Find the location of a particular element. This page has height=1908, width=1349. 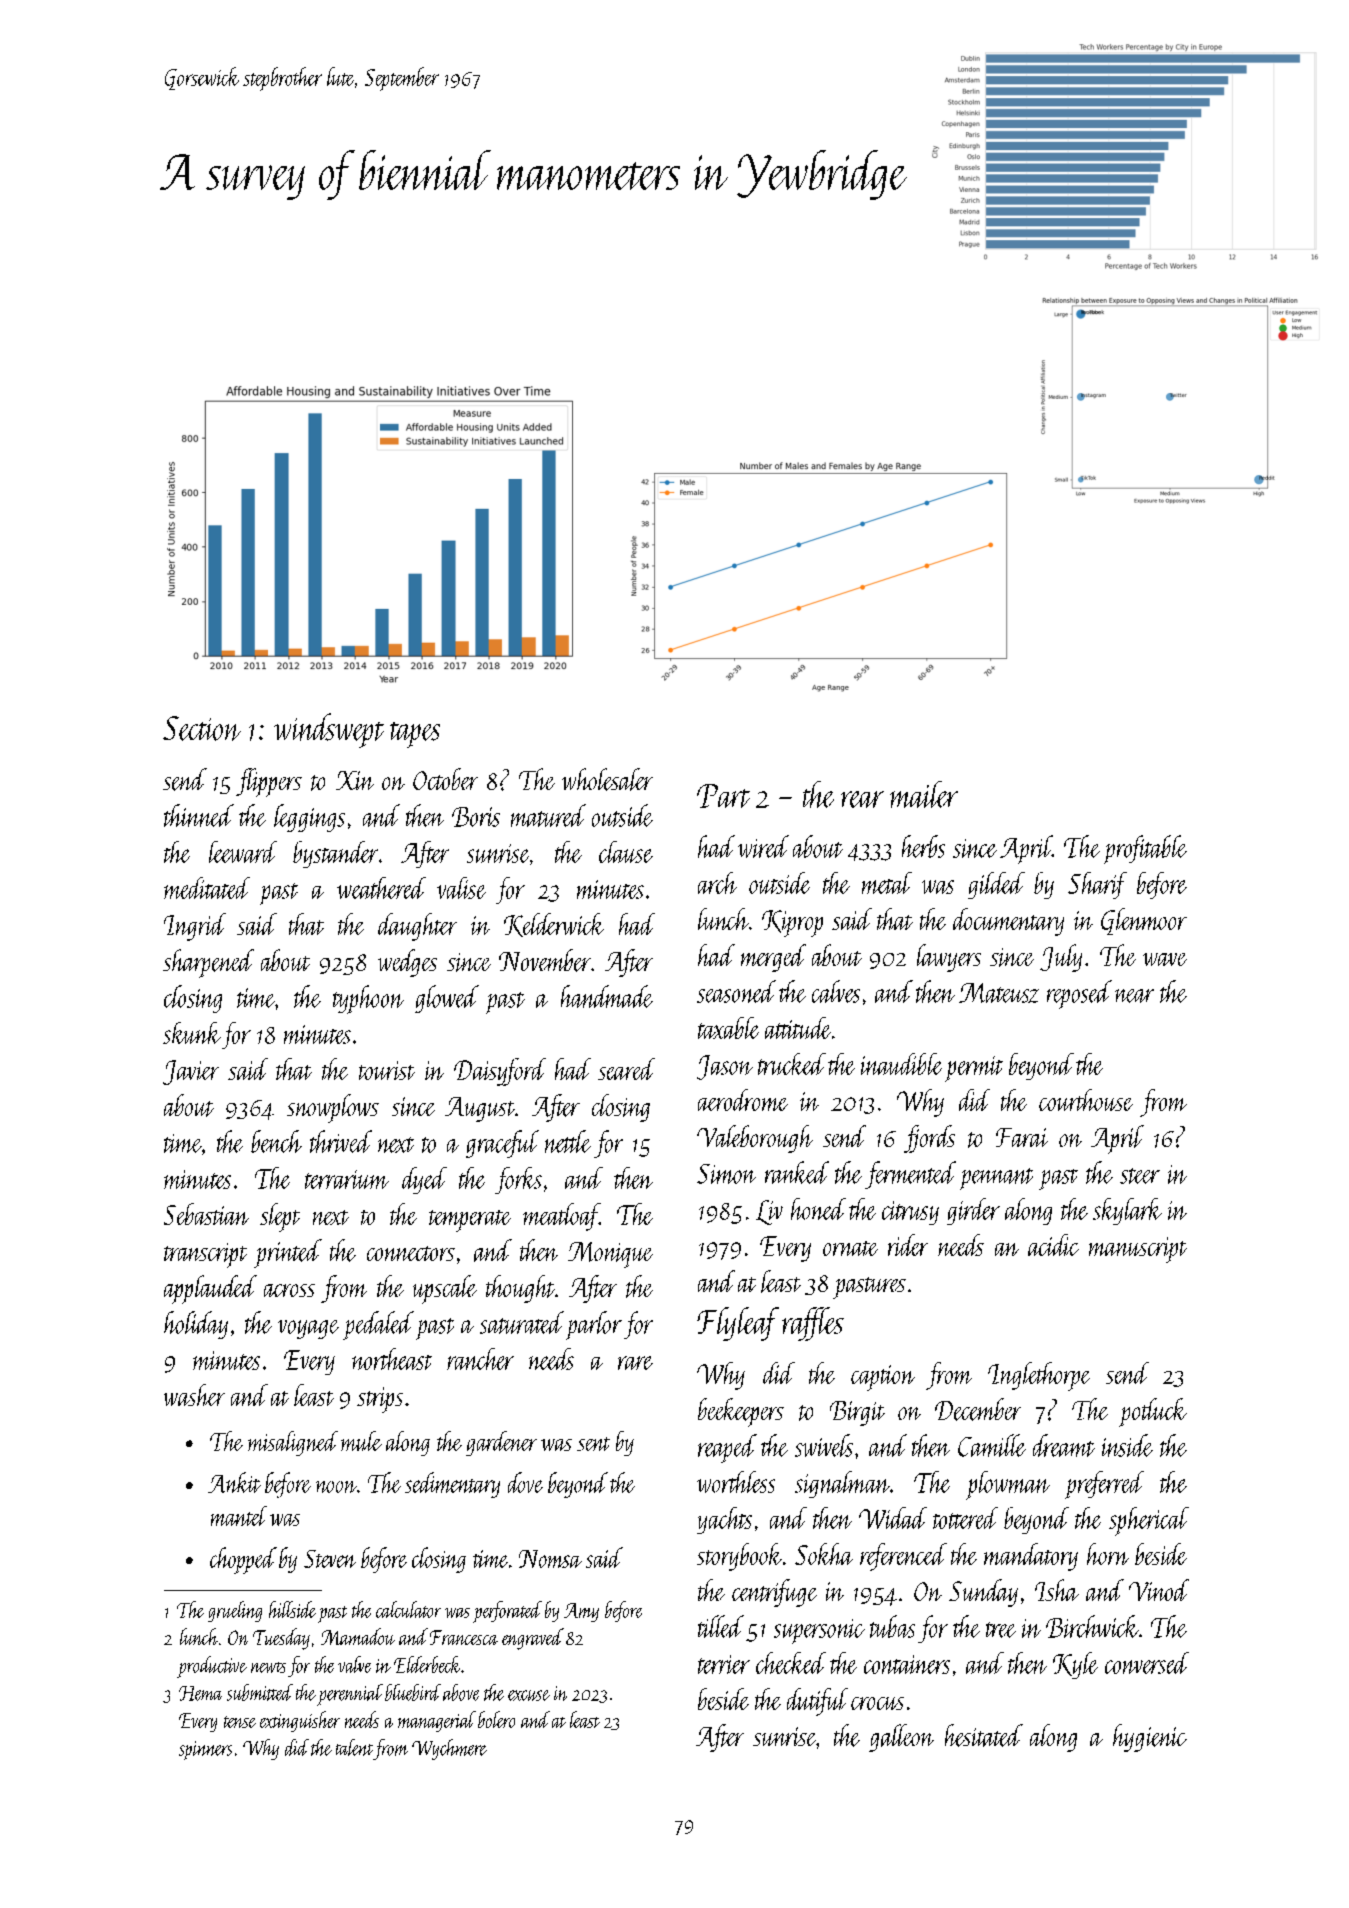

mailer is located at coordinates (924, 794).
